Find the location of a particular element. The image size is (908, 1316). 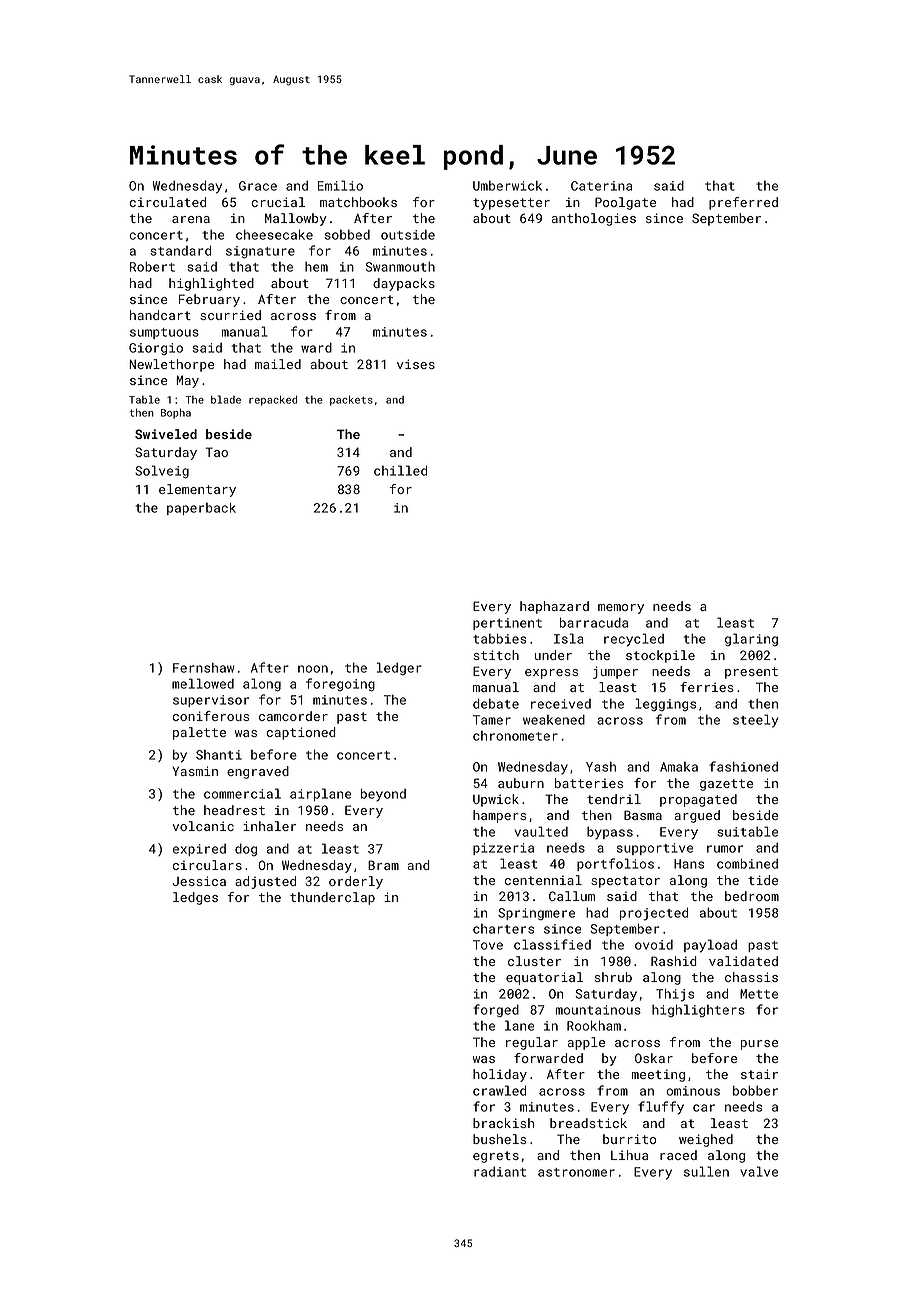

Caterina is located at coordinates (601, 186).
